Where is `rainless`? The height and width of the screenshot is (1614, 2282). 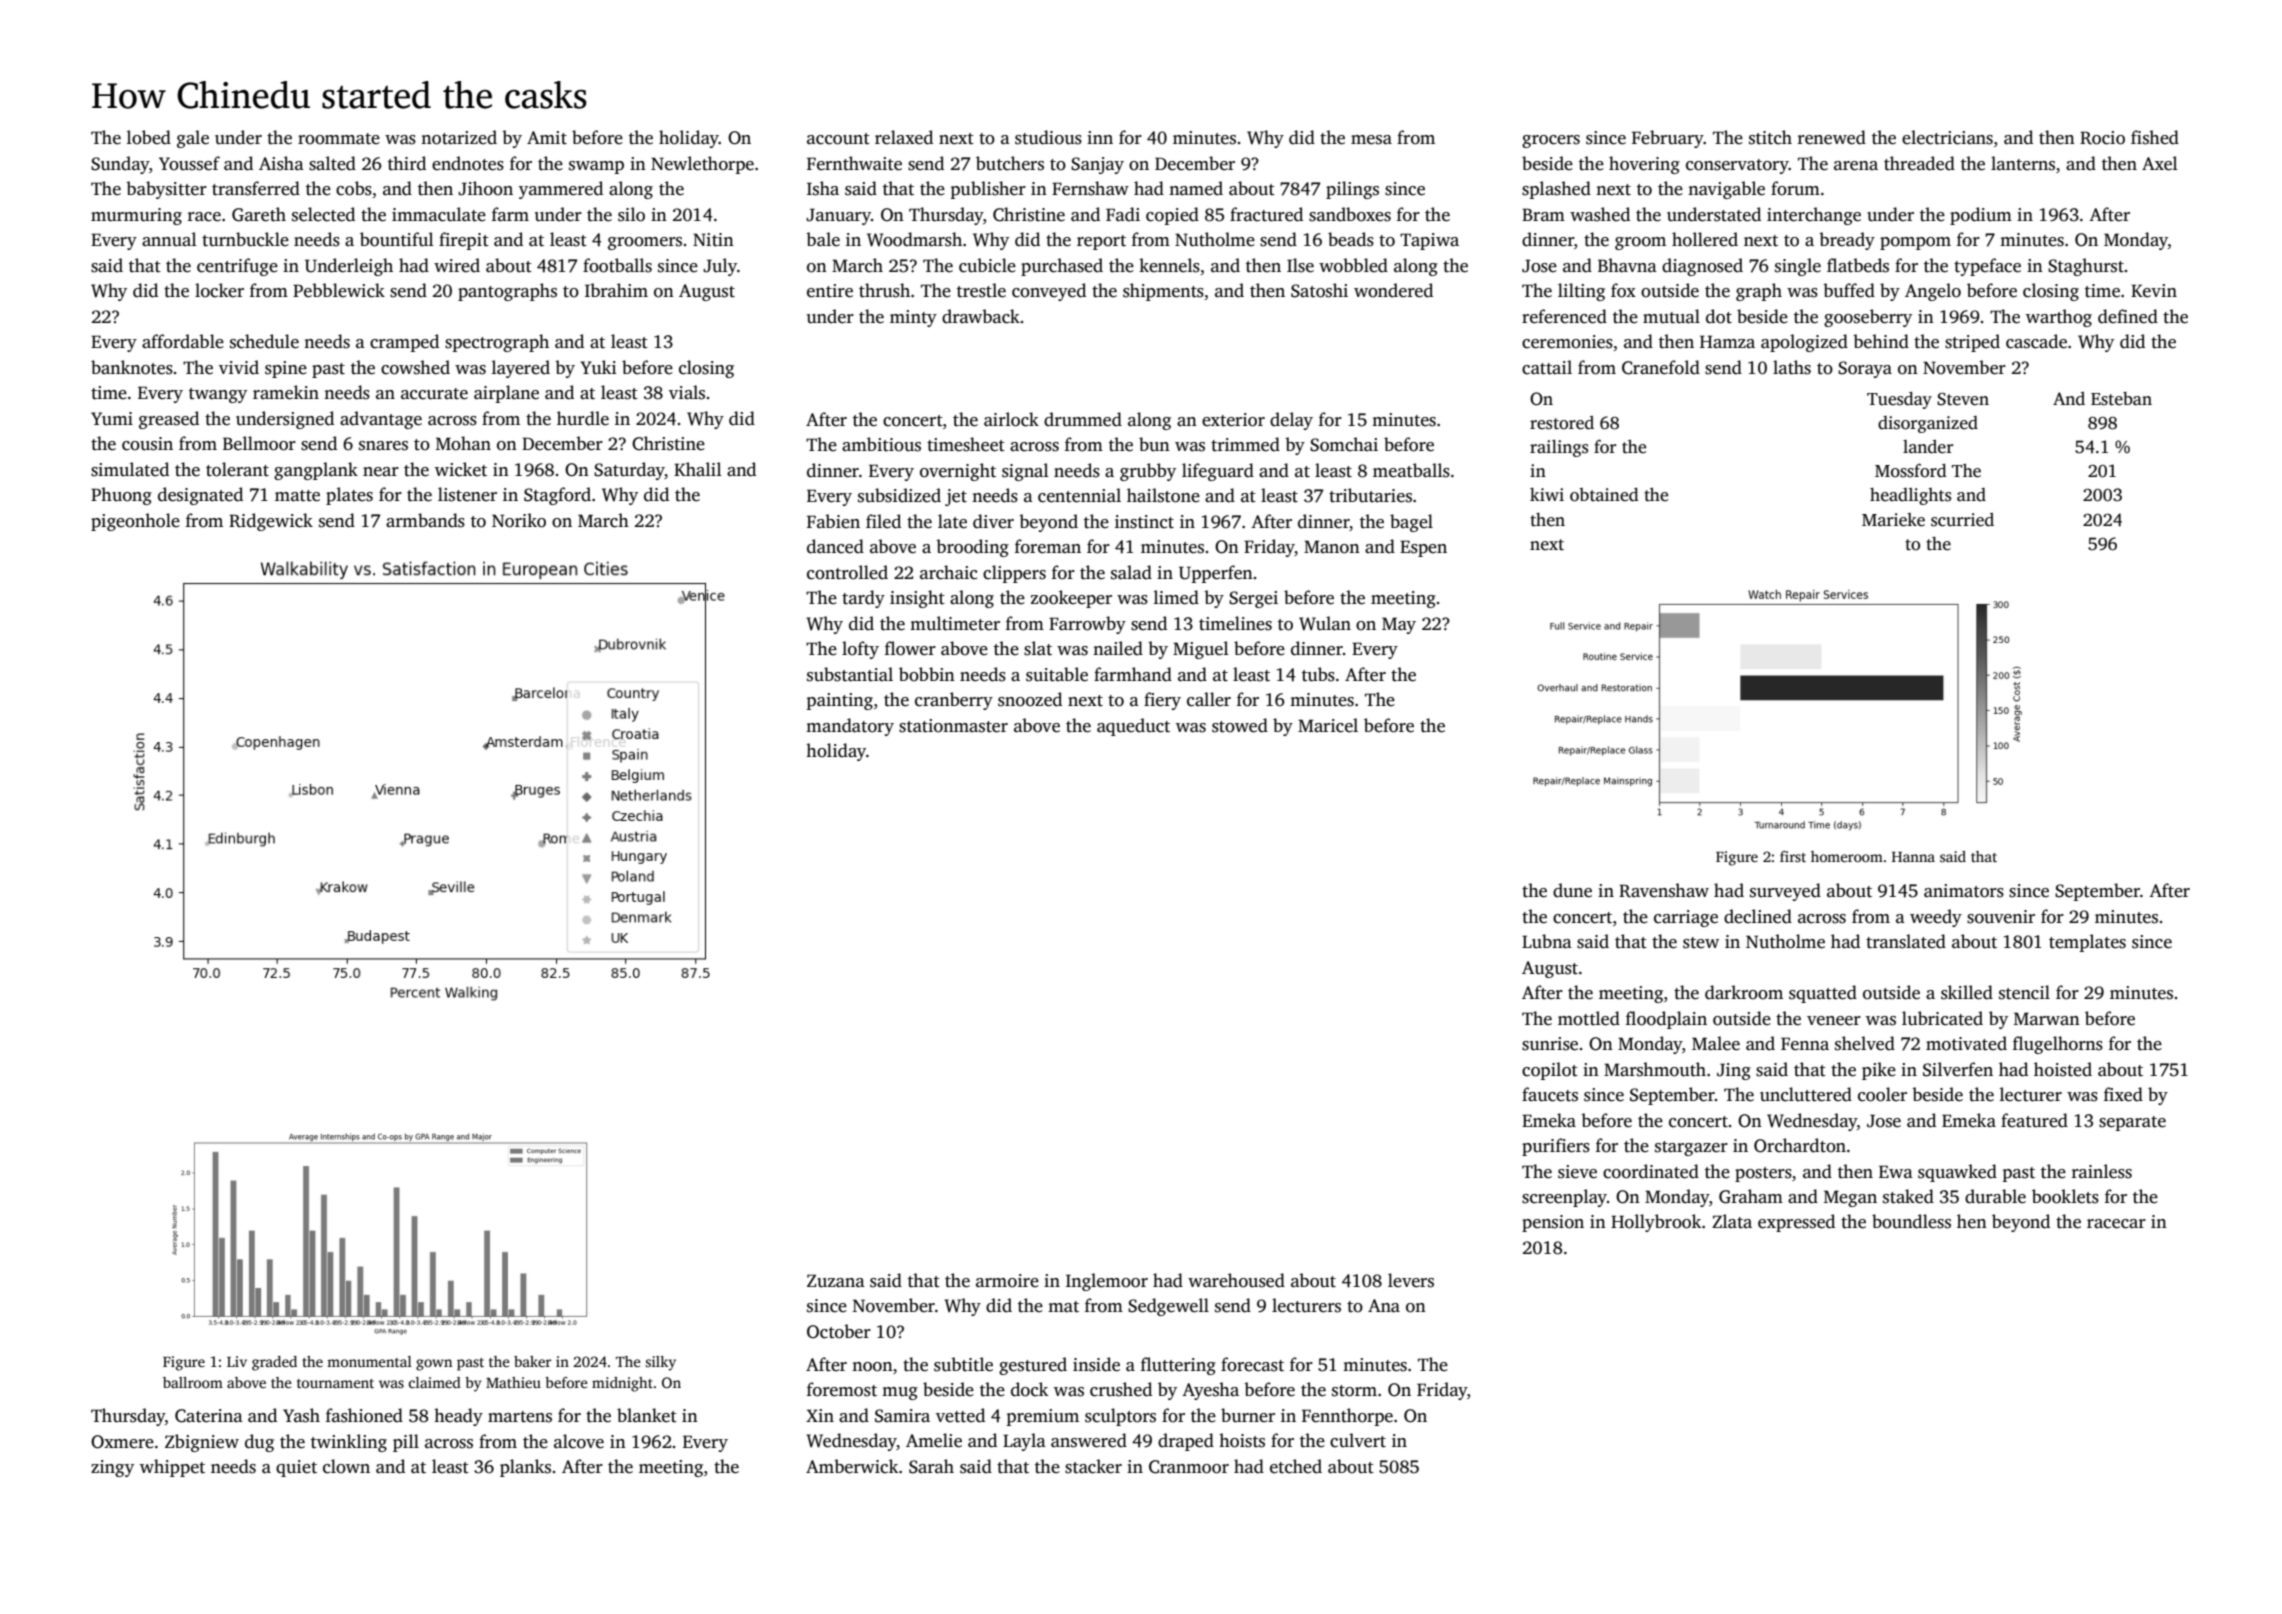 rainless is located at coordinates (2102, 1171).
